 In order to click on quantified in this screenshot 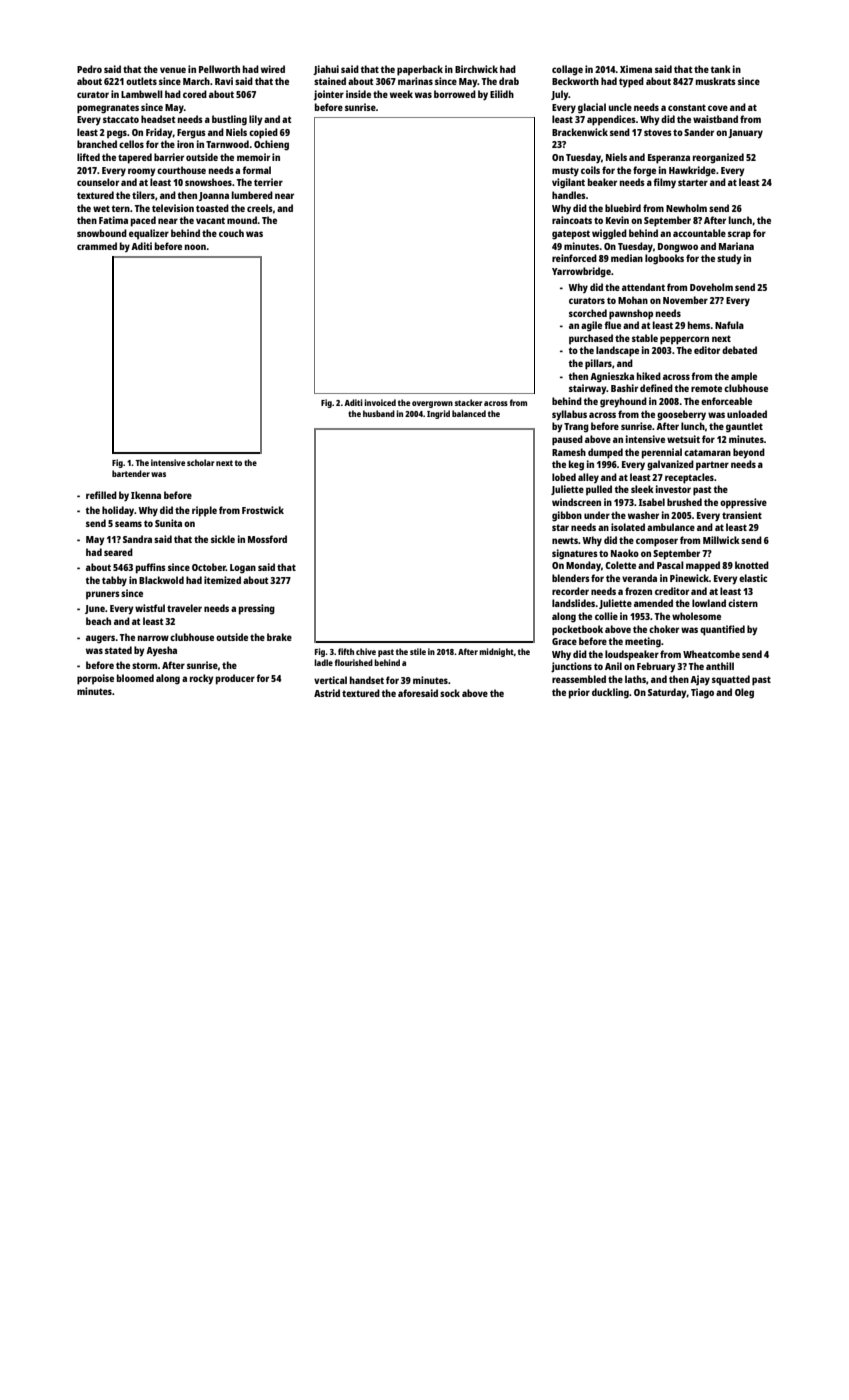, I will do `click(722, 630)`.
